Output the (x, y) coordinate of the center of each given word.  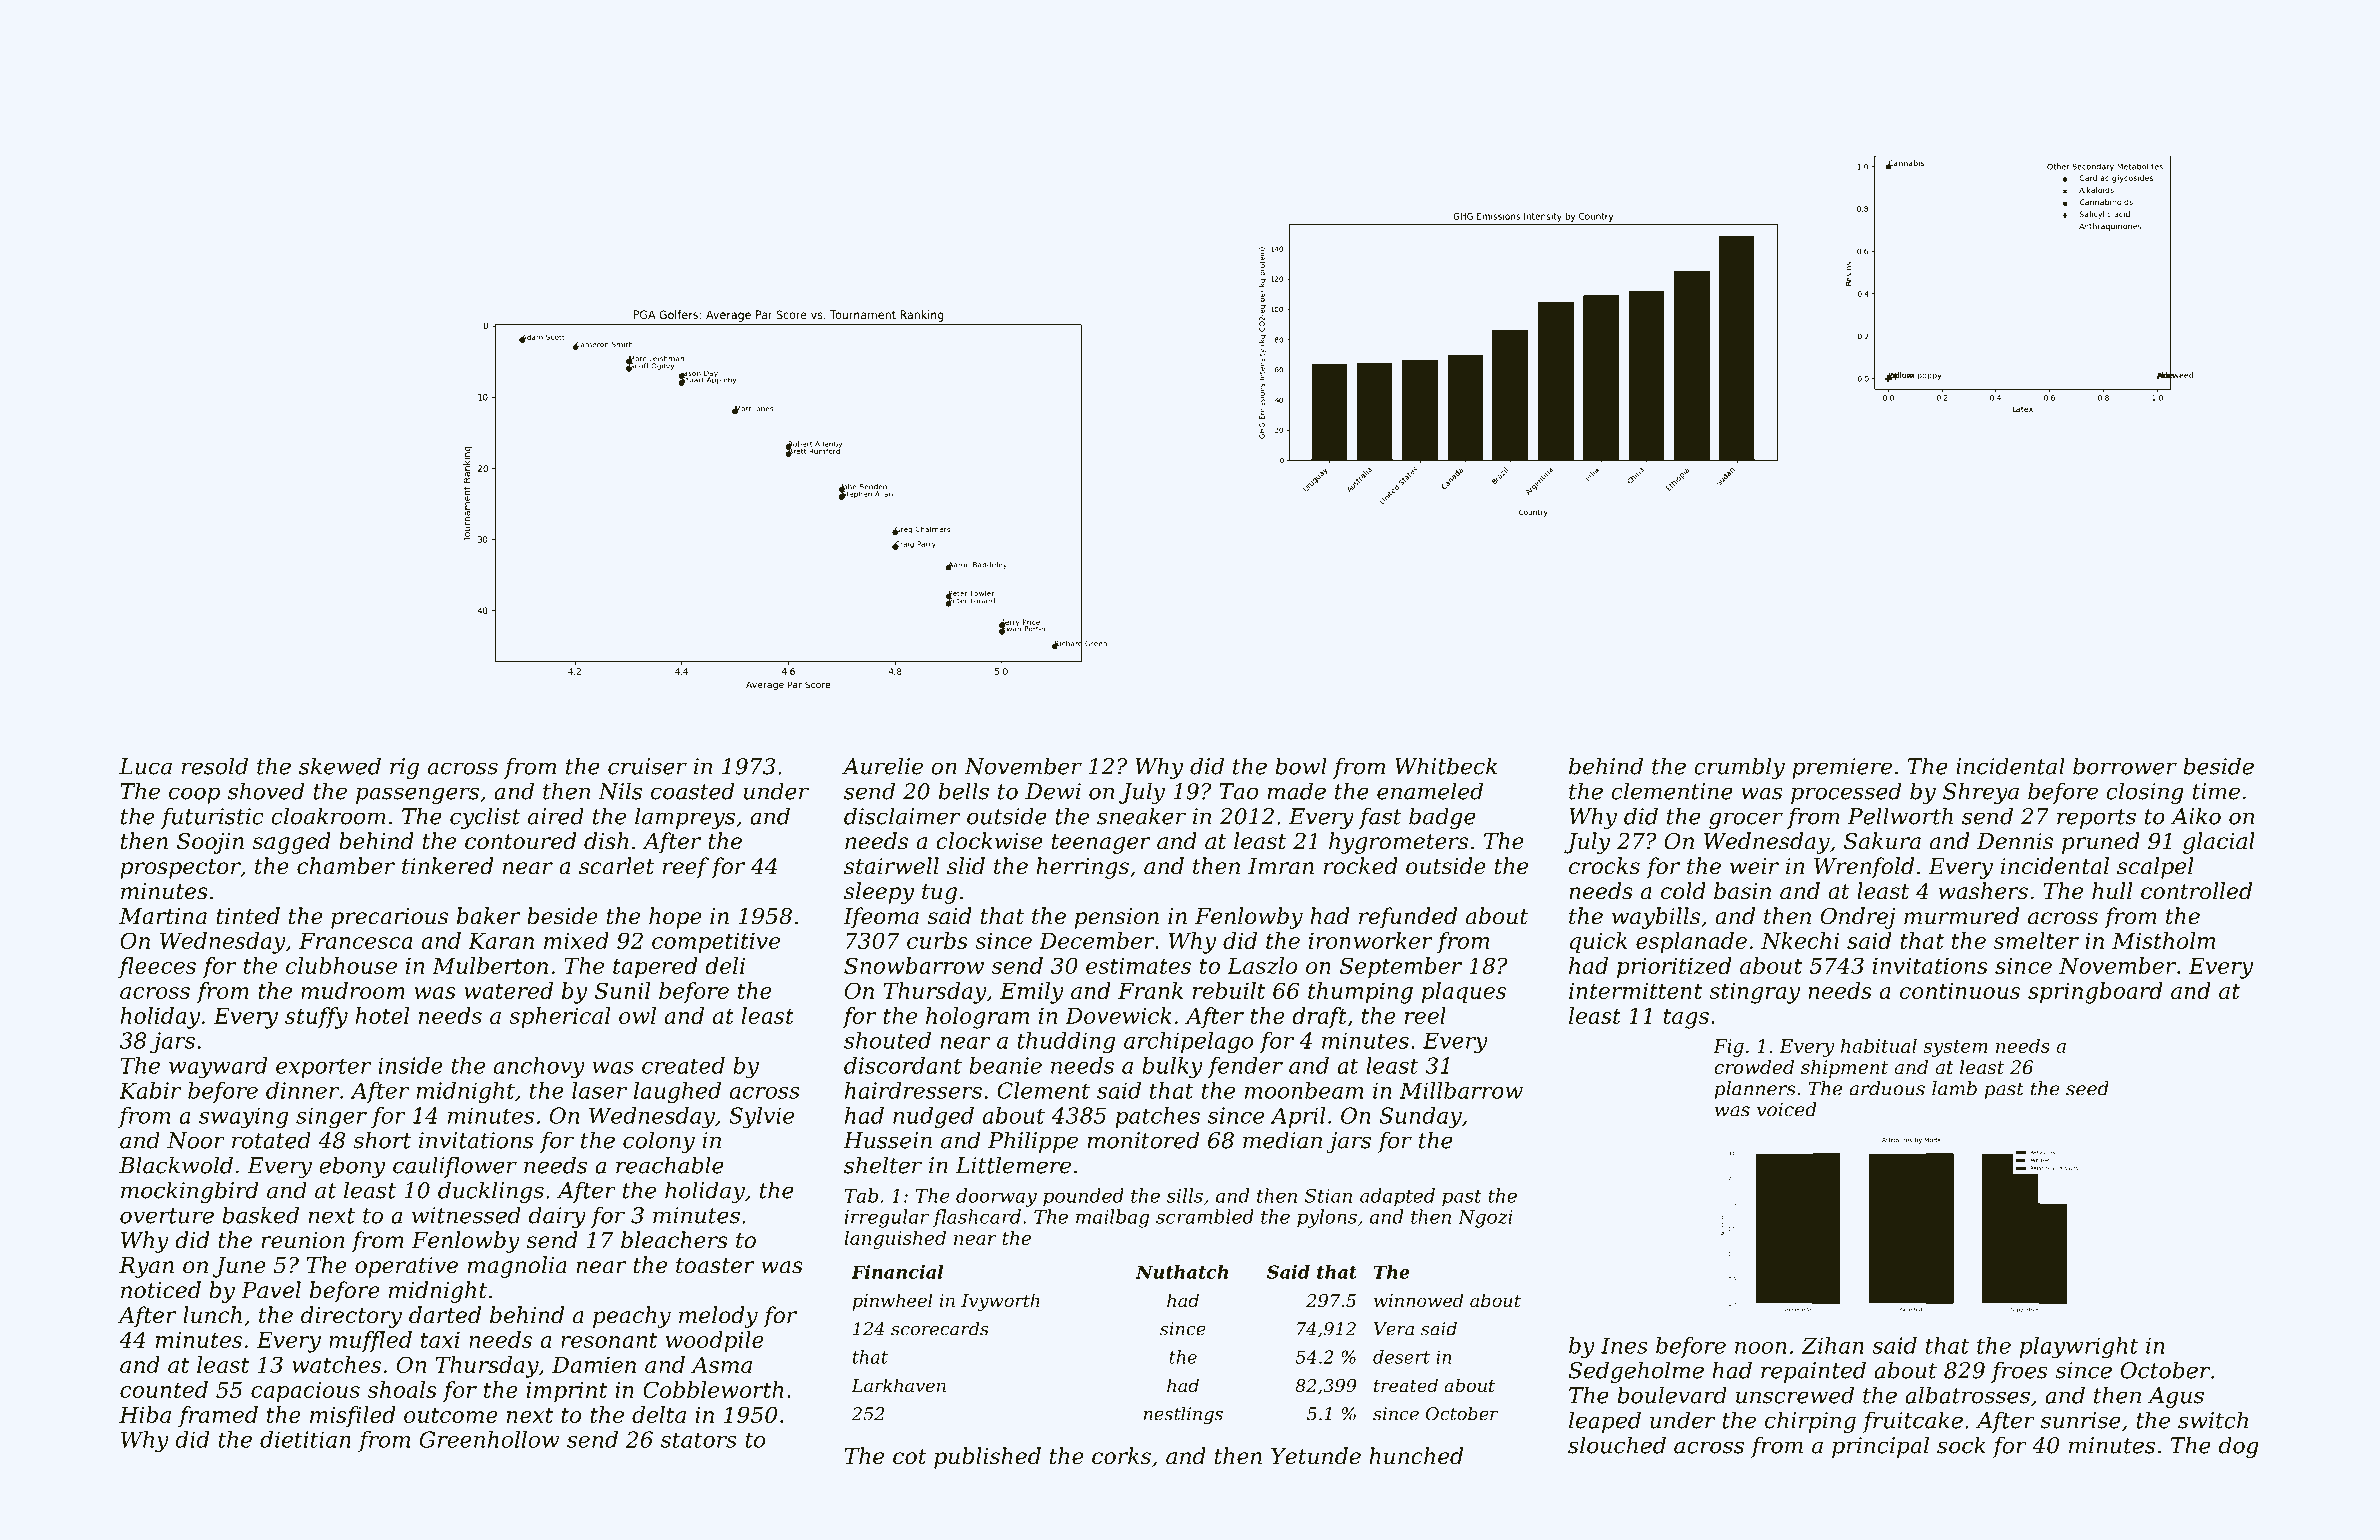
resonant (609, 1340)
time (2216, 791)
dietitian (305, 1439)
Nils (620, 791)
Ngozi (1485, 1219)
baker (489, 916)
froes (2019, 1372)
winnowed (1418, 1300)
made (1296, 791)
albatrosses (1967, 1395)
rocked (1361, 866)
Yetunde (1316, 1456)
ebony (352, 1167)
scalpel (2155, 868)
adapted (1397, 1197)
